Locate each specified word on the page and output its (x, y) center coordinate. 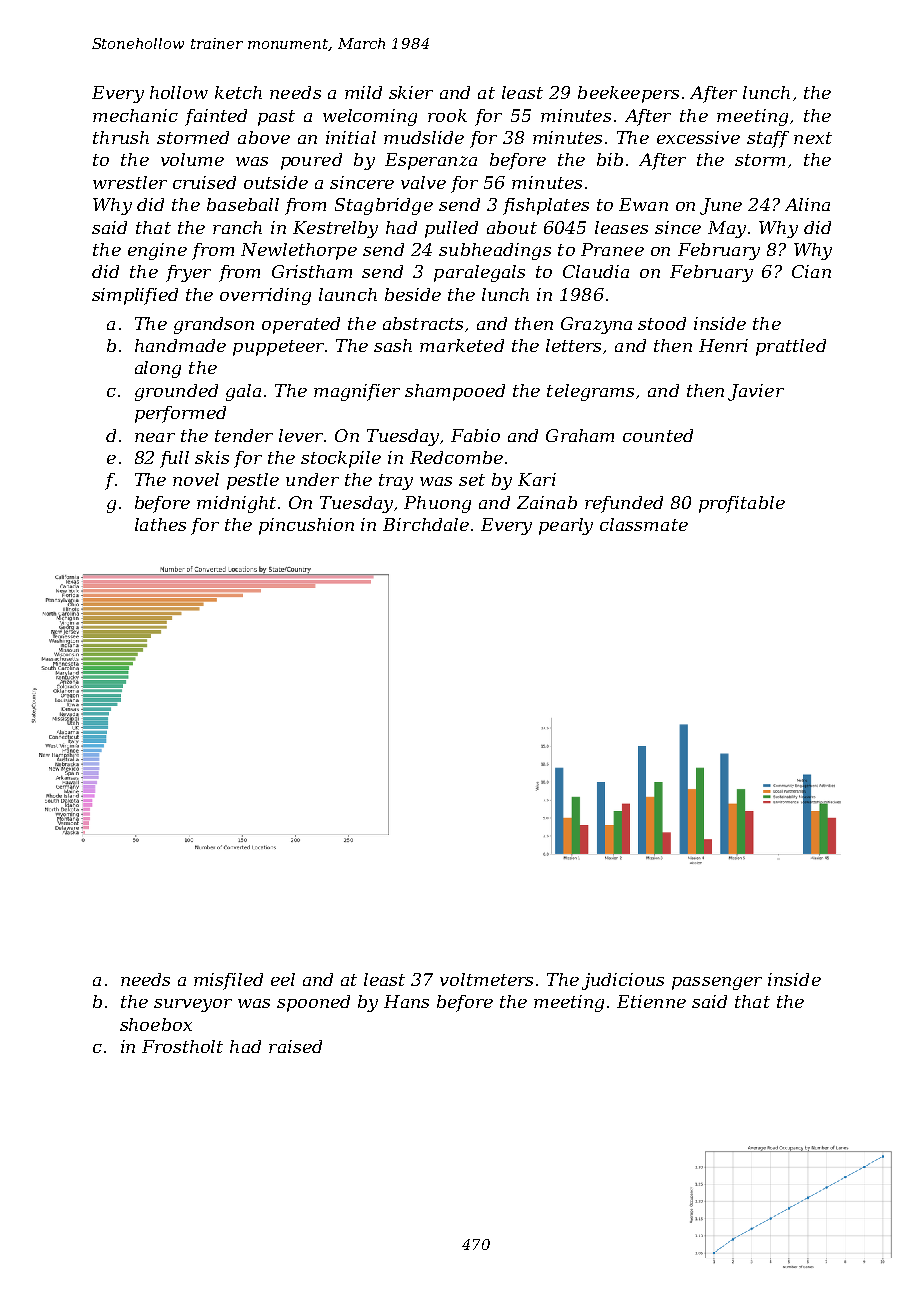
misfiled (228, 981)
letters (573, 345)
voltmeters (486, 979)
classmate (644, 524)
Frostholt (182, 1046)
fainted (216, 117)
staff (768, 139)
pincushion (306, 526)
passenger (717, 983)
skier (411, 92)
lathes (160, 524)
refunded (624, 504)
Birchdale (426, 524)
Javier (756, 392)
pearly (566, 526)
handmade (180, 345)
